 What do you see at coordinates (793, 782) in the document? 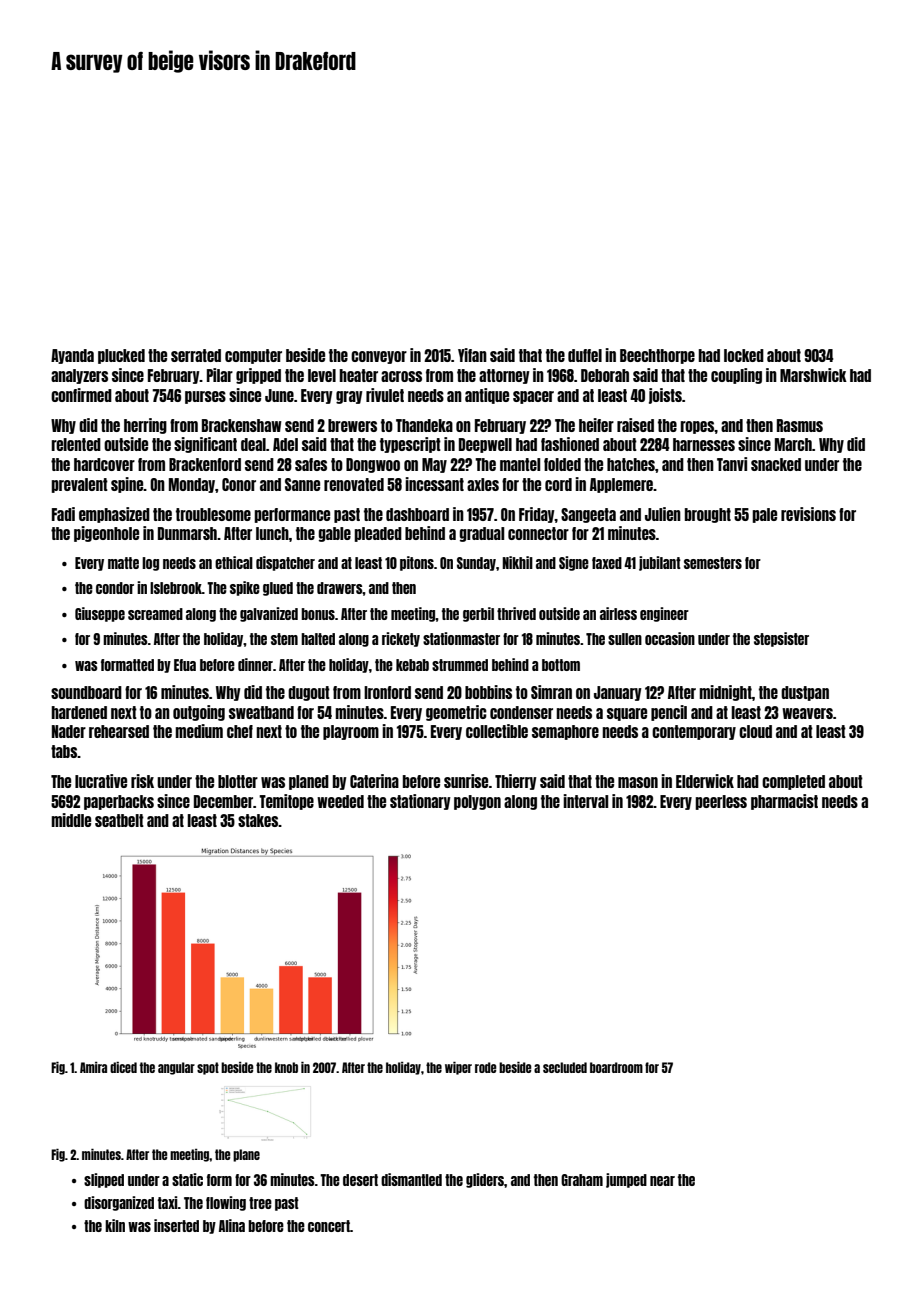
I see `completed` at bounding box center [793, 782].
